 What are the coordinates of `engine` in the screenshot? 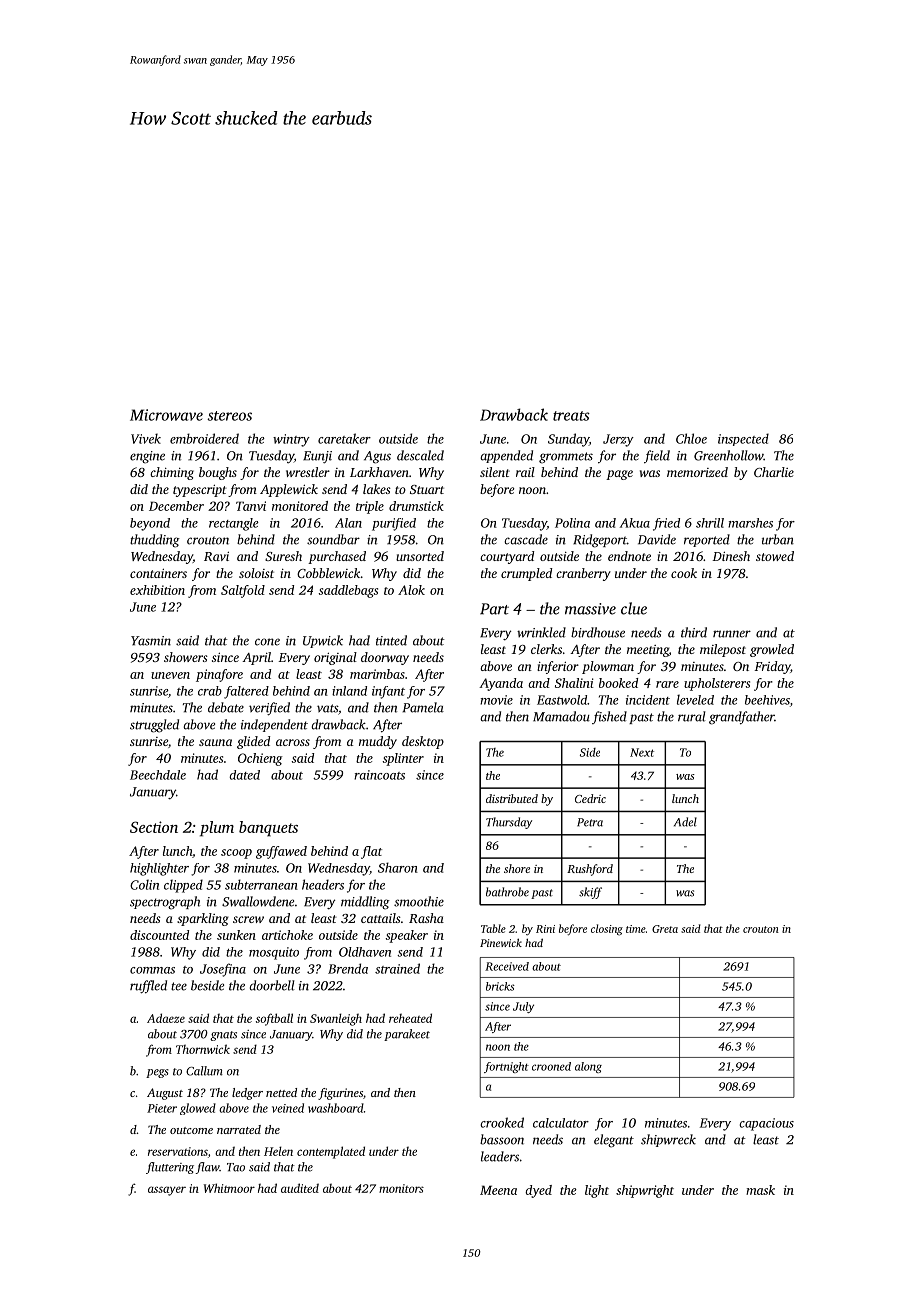 It's located at (147, 457).
